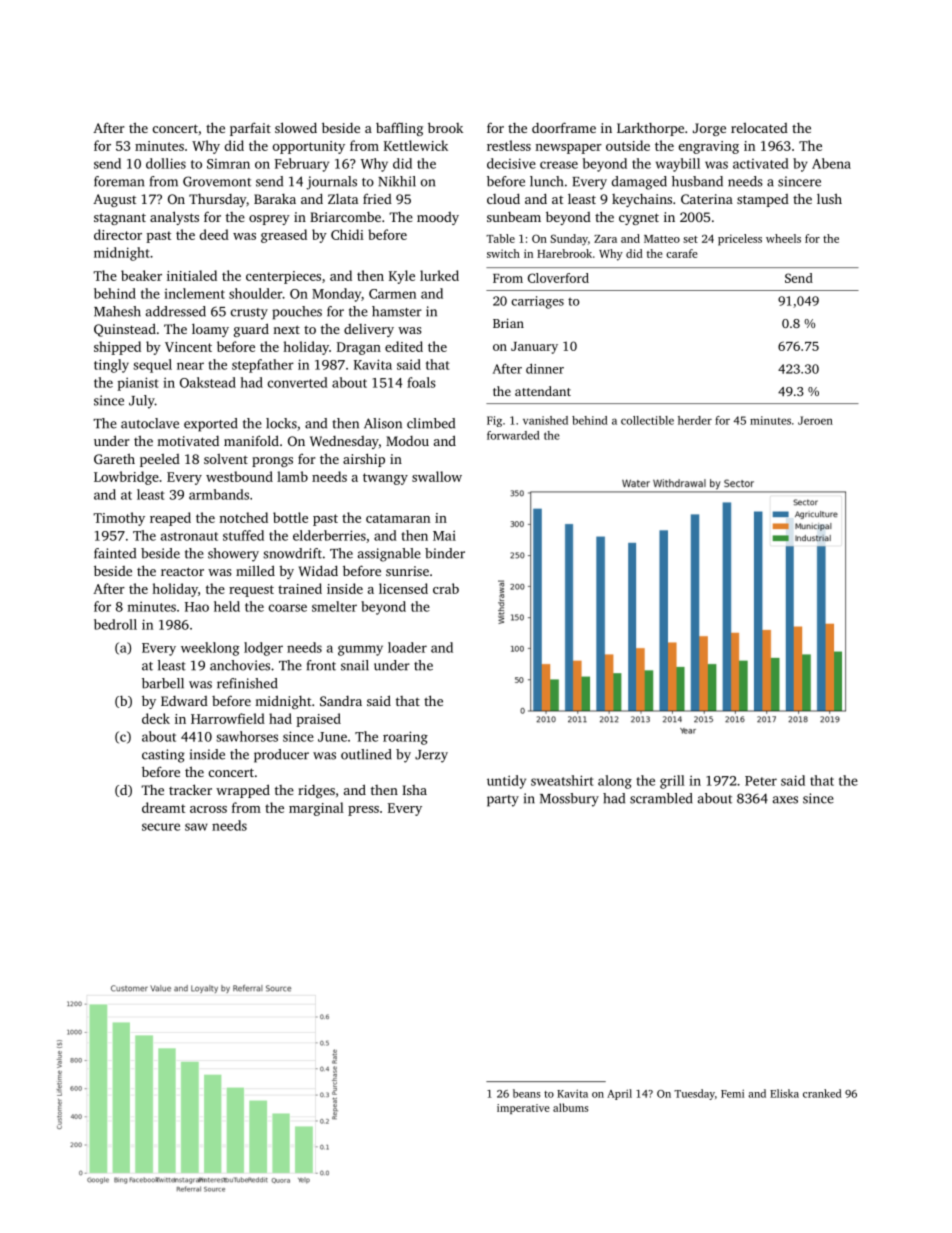 The width and height of the image is (952, 1233). Describe the element at coordinates (570, 1107) in the image. I see `albums` at that location.
